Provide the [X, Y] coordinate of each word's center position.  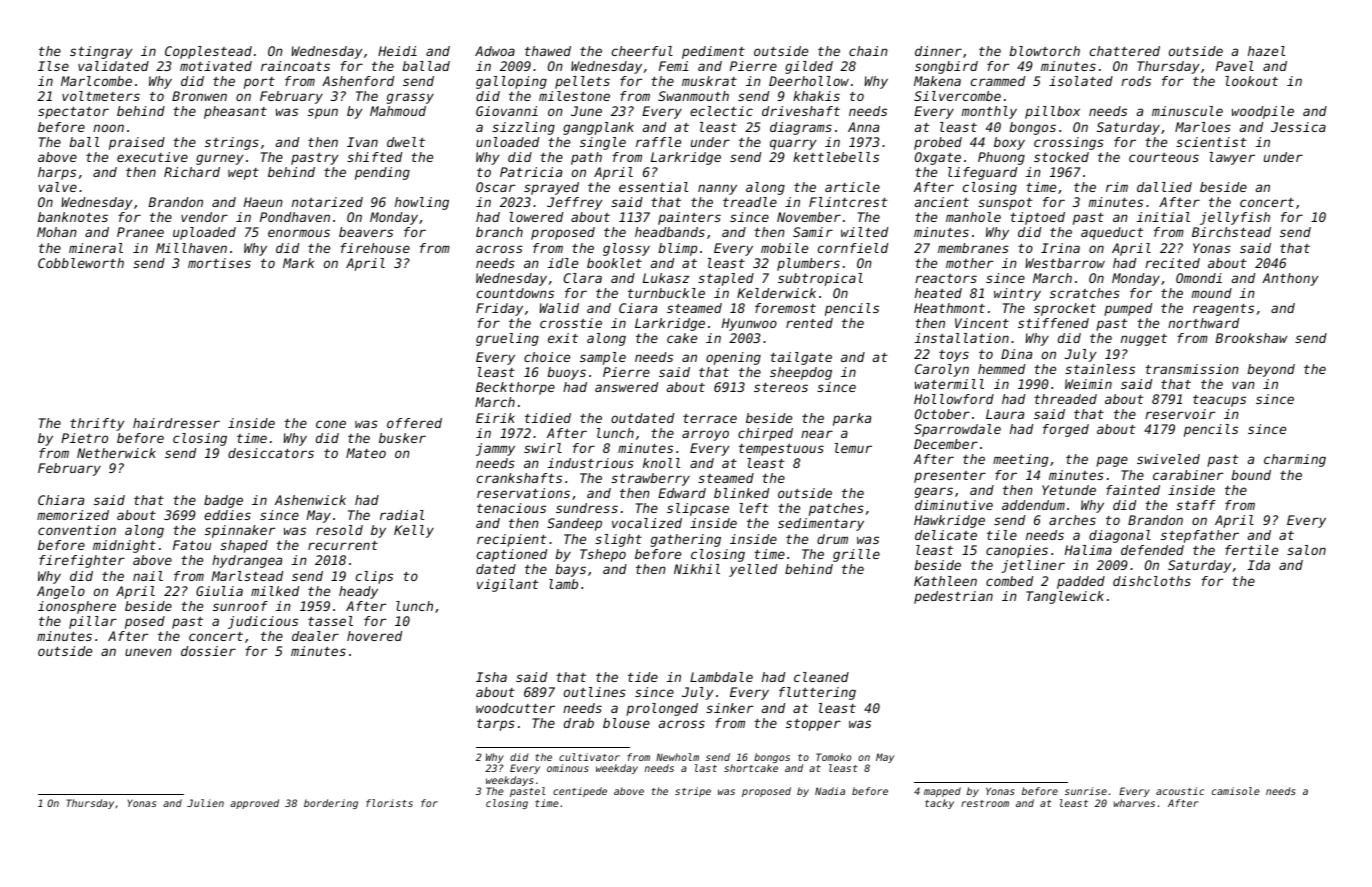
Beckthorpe [515, 388]
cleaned [821, 677]
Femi [674, 66]
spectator [73, 113]
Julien [205, 803]
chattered [1125, 51]
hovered [374, 636]
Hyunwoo [749, 324]
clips [374, 577]
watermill [949, 384]
